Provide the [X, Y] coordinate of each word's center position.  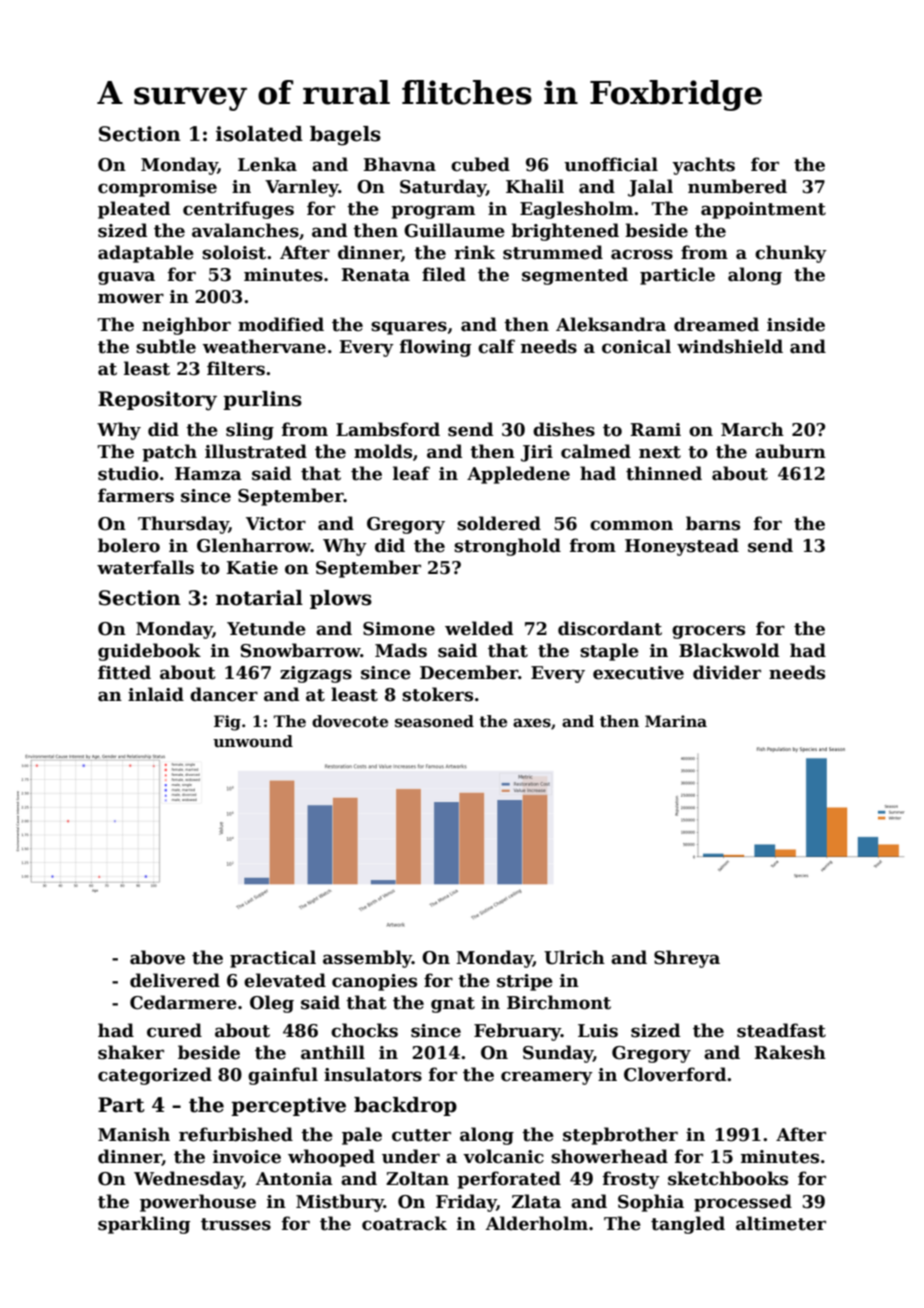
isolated [259, 134]
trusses [236, 1224]
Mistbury [340, 1203]
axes [532, 723]
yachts [703, 166]
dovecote [350, 721]
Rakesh [790, 1052]
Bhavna [399, 164]
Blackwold [729, 650]
